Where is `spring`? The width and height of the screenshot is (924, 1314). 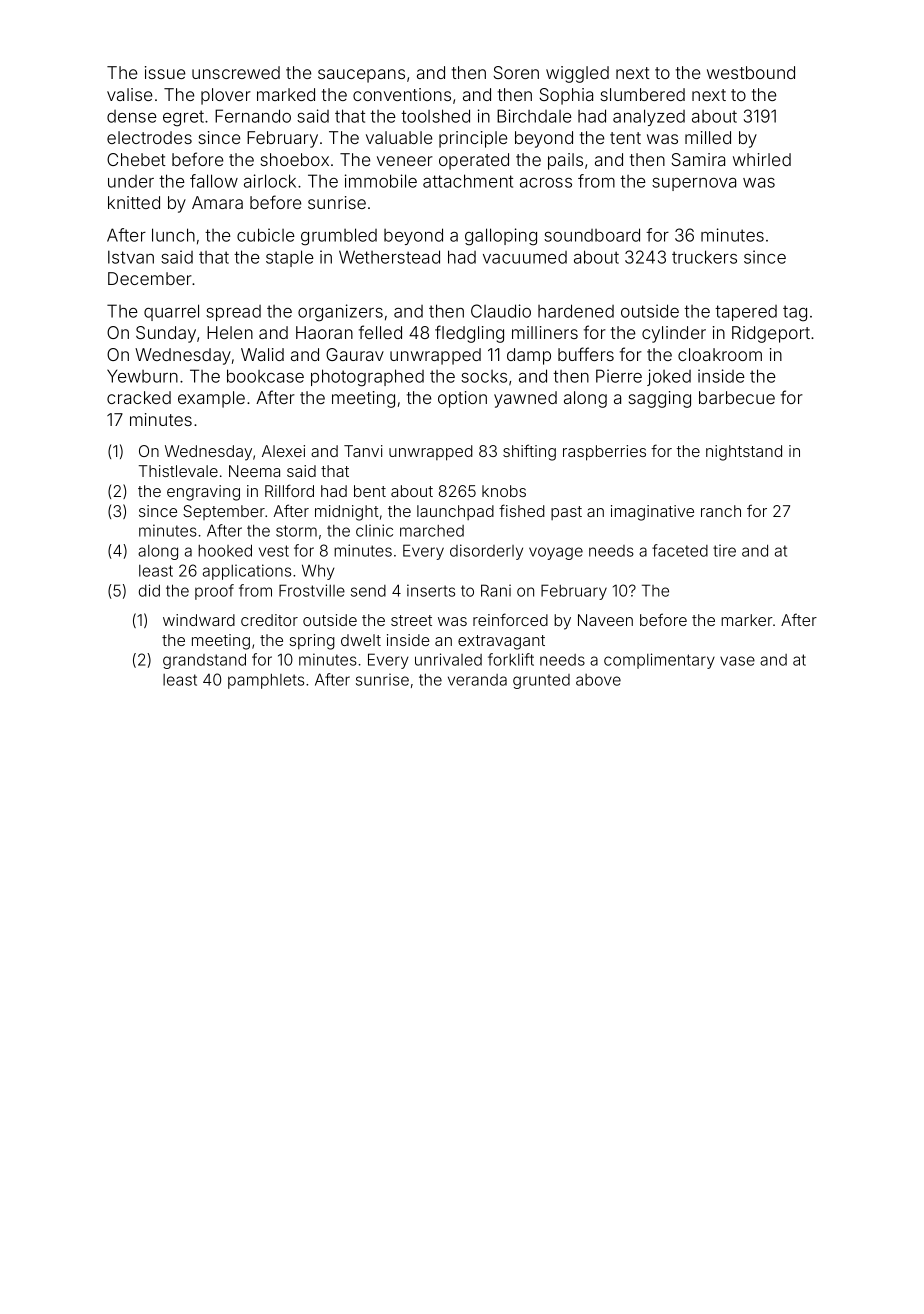
spring is located at coordinates (312, 642).
